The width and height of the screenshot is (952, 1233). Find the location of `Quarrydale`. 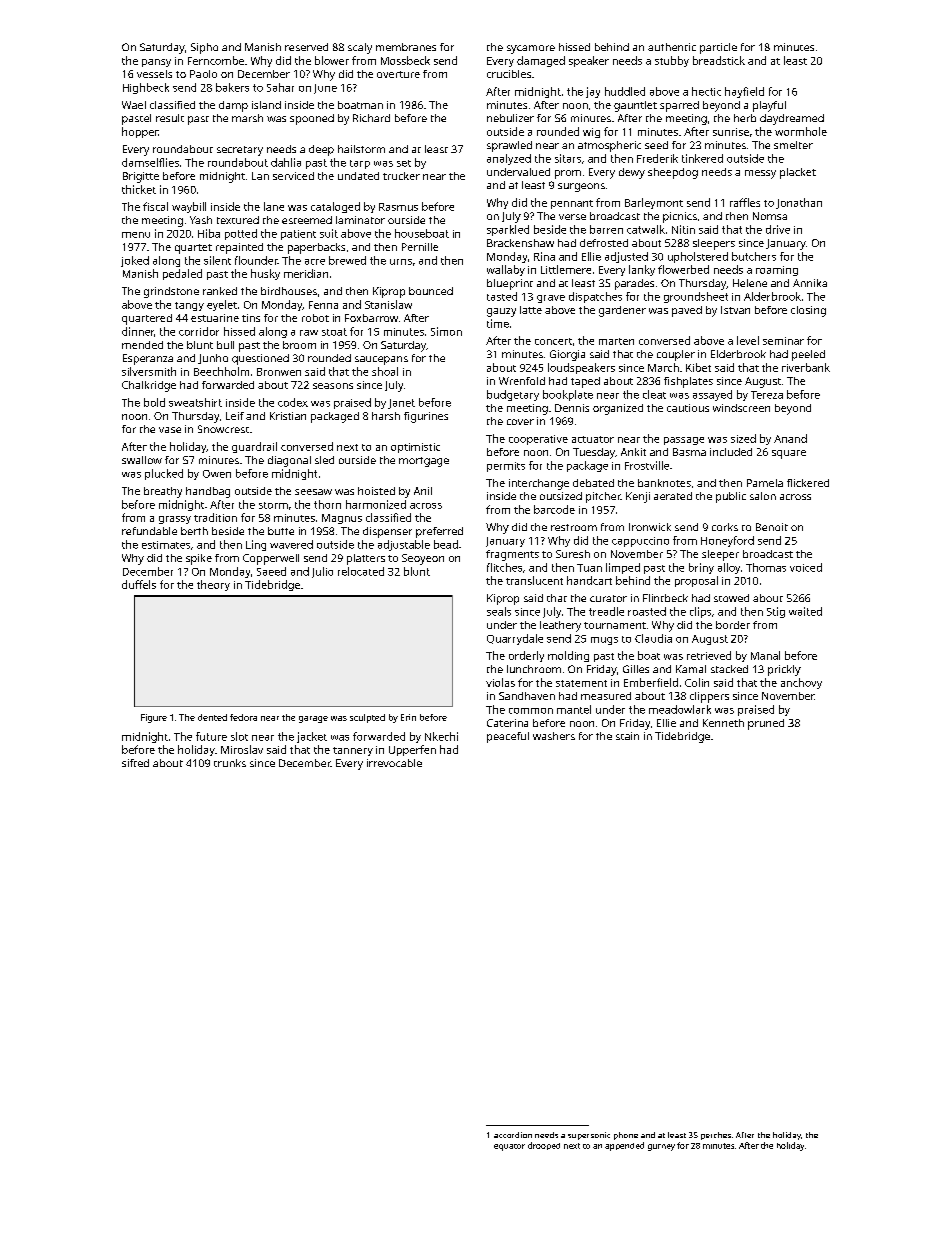

Quarrydale is located at coordinates (515, 639).
